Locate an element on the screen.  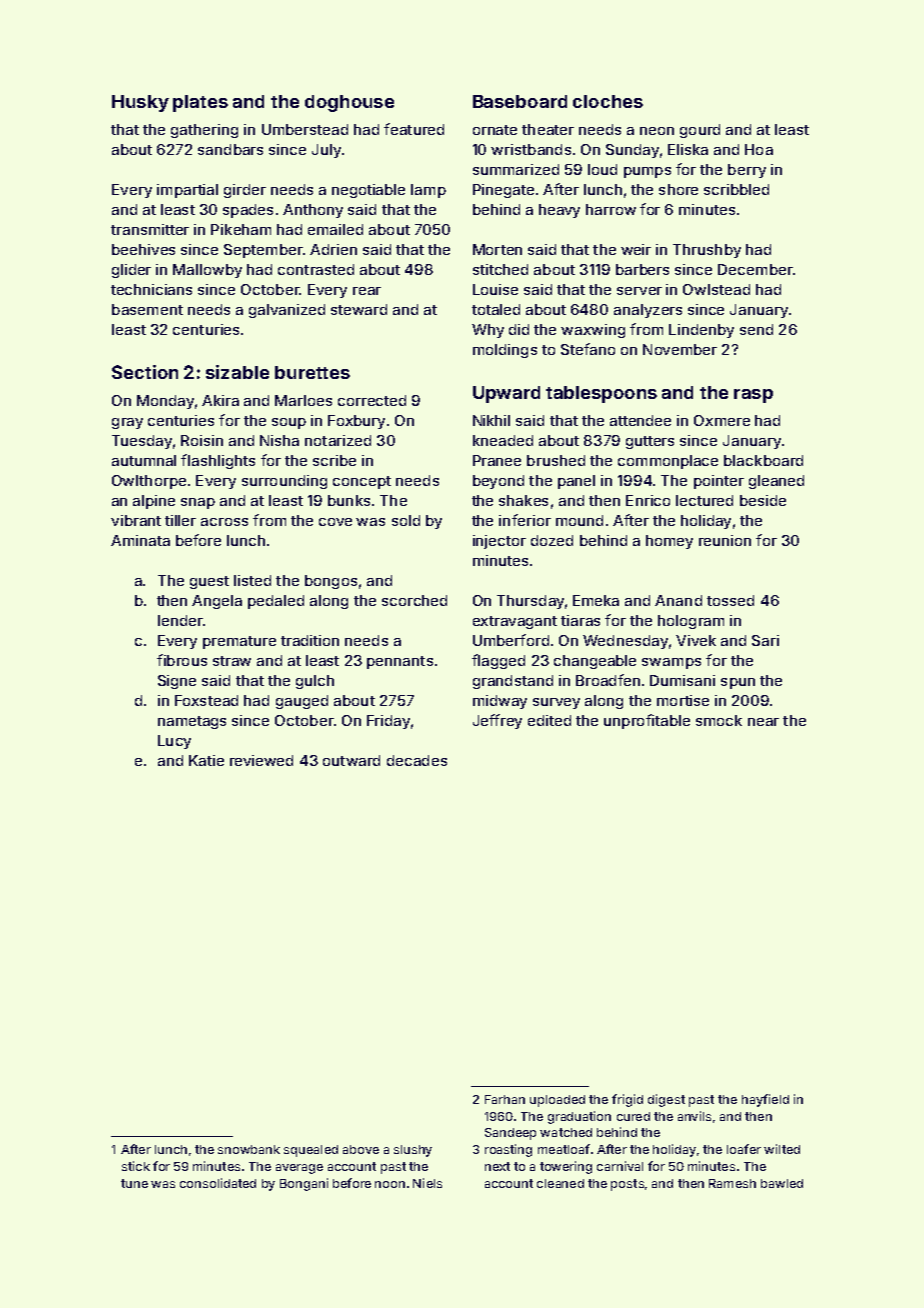
snowbank is located at coordinates (249, 1149).
